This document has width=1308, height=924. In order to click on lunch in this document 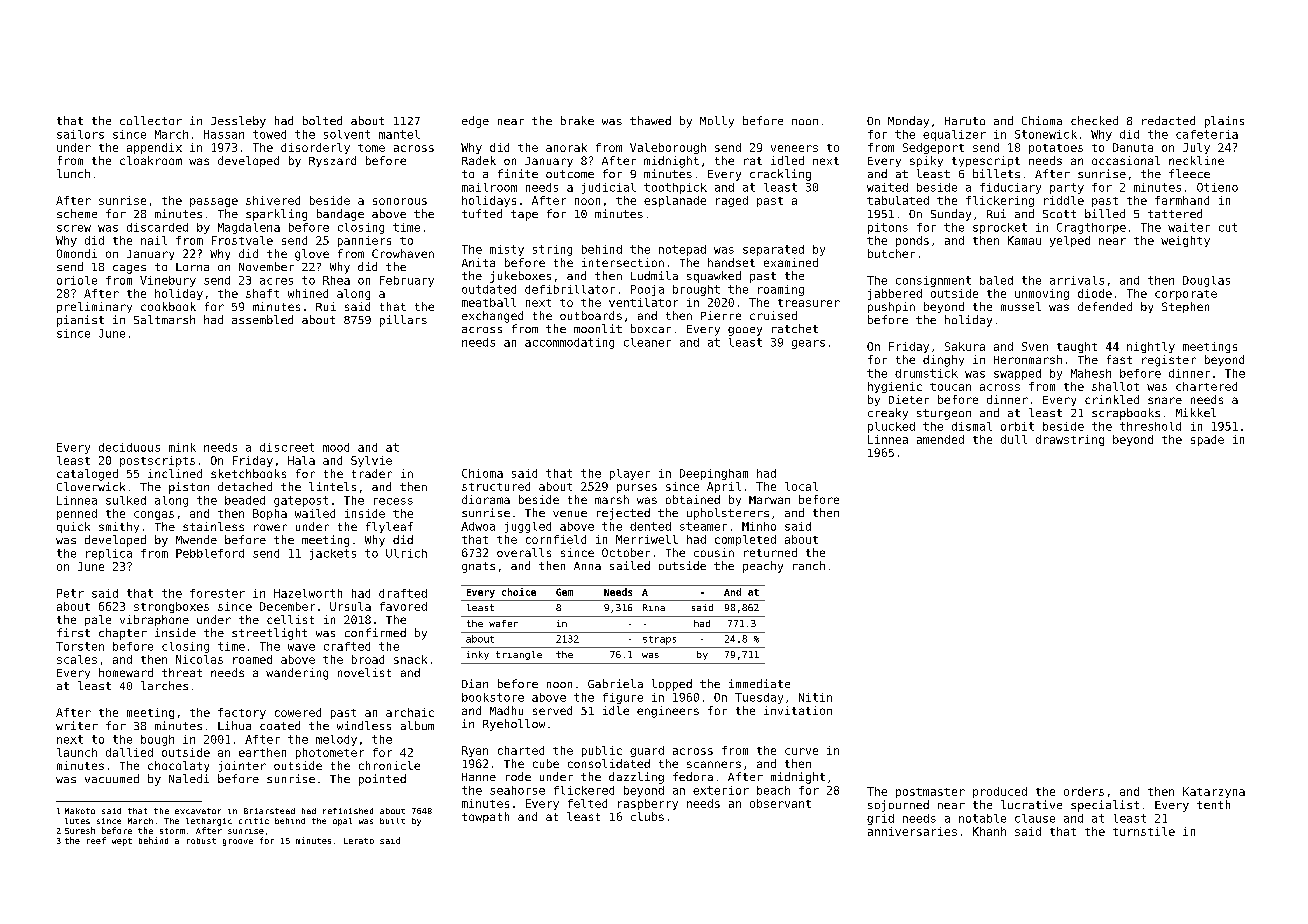, I will do `click(73, 173)`.
